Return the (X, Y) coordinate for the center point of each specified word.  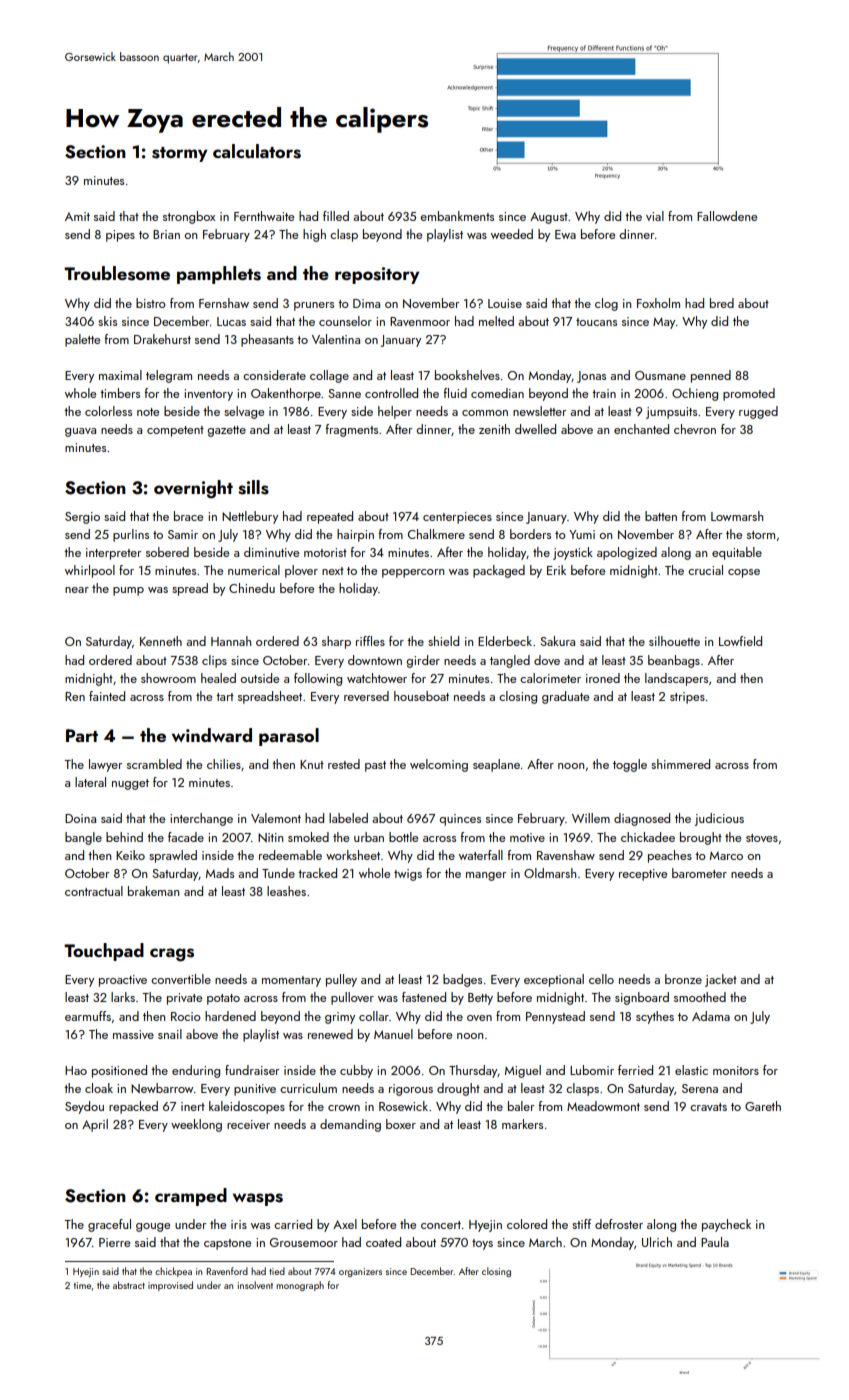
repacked (133, 1107)
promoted (749, 394)
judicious (719, 819)
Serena (700, 1088)
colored (527, 1224)
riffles (370, 641)
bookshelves (467, 375)
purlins (131, 535)
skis (107, 321)
